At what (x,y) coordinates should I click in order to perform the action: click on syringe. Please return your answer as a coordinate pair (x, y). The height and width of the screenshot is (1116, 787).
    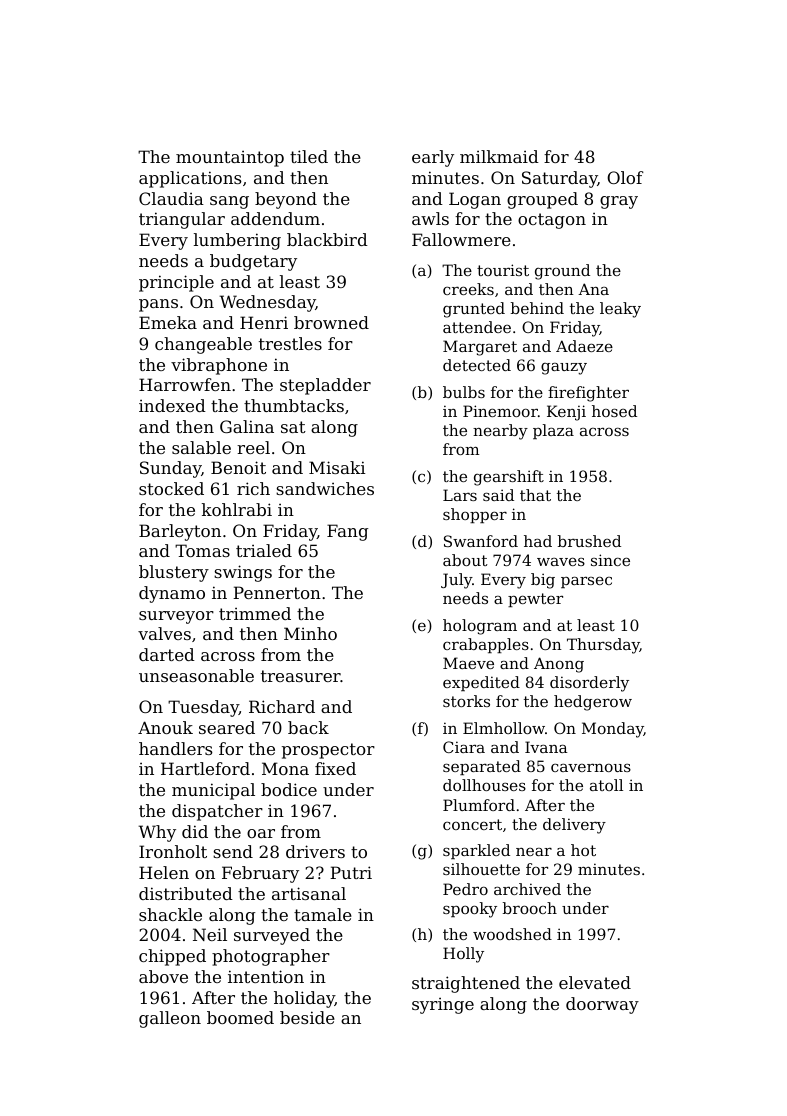
    Looking at the image, I should click on (443, 1006).
